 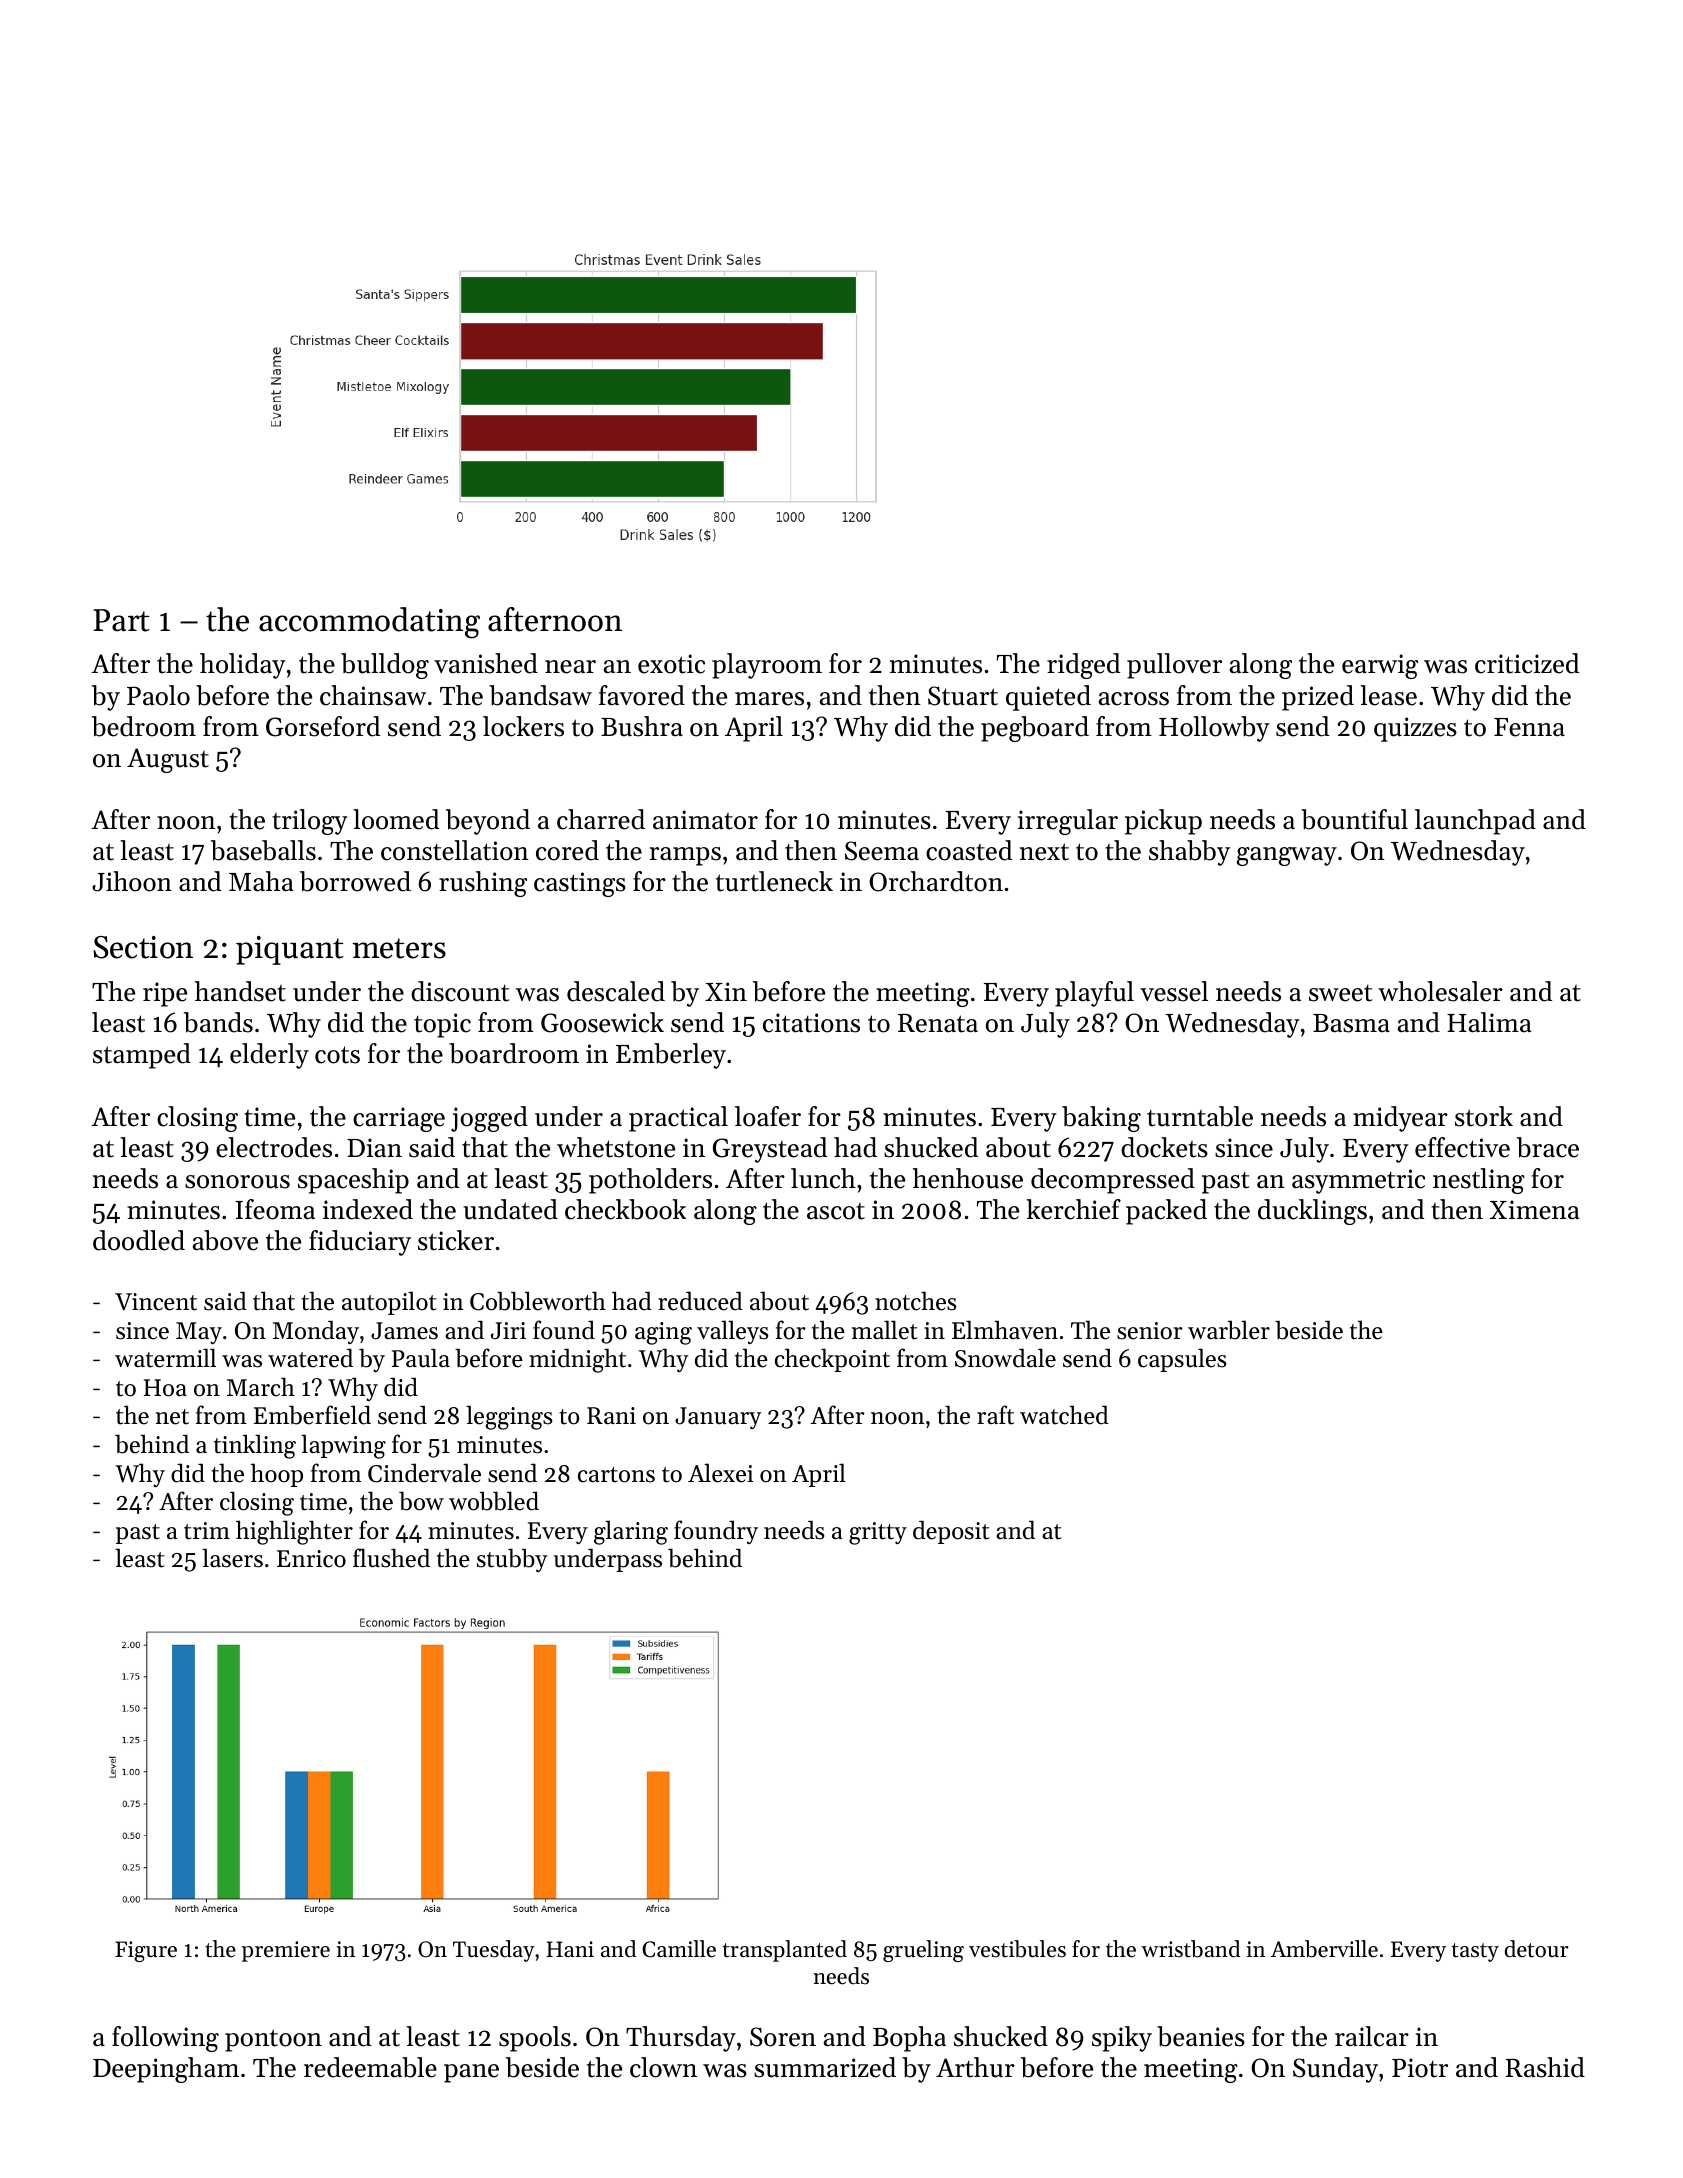 What do you see at coordinates (172, 1417) in the page?
I see `net` at bounding box center [172, 1417].
